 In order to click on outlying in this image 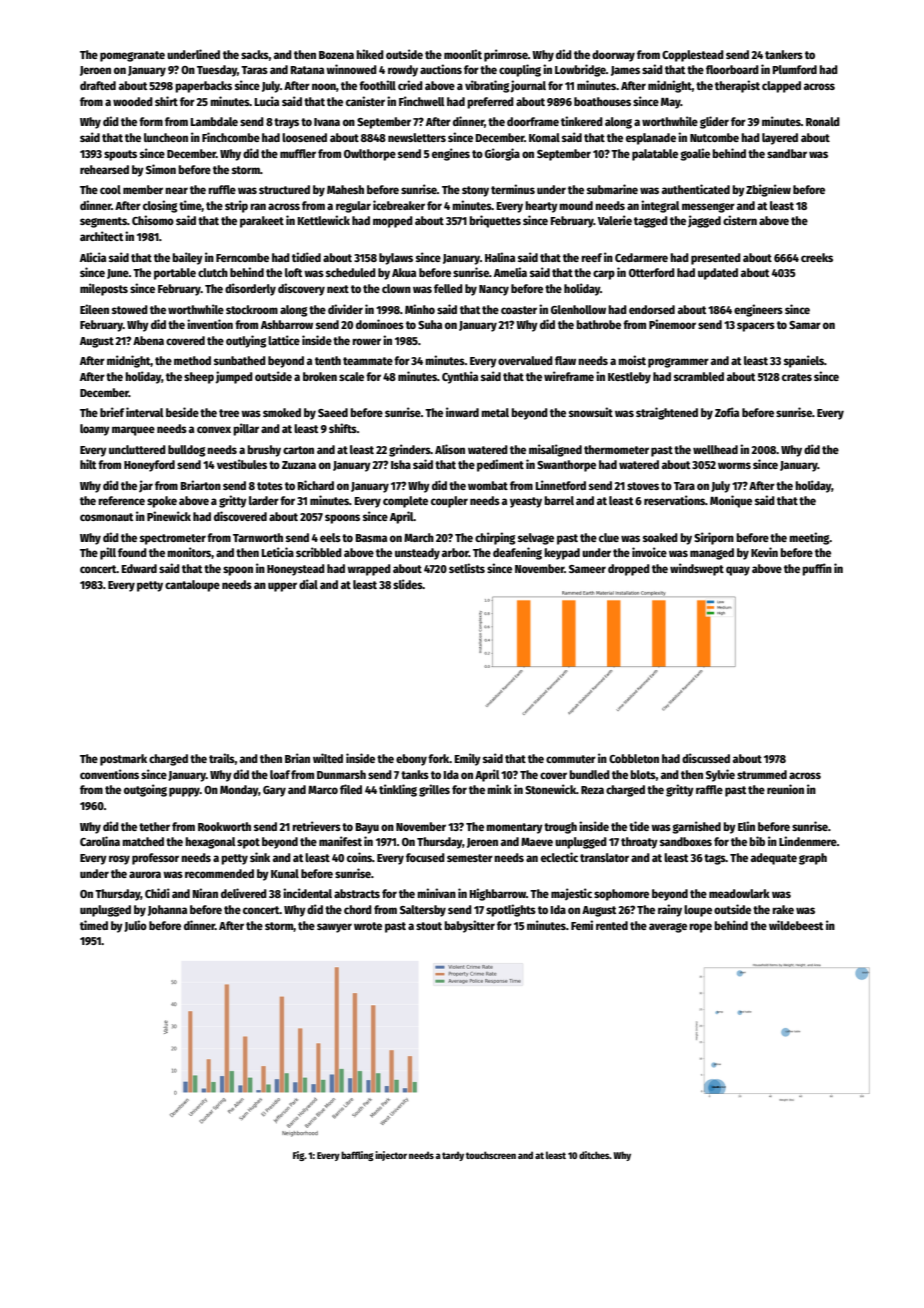, I will do `click(246, 341)`.
